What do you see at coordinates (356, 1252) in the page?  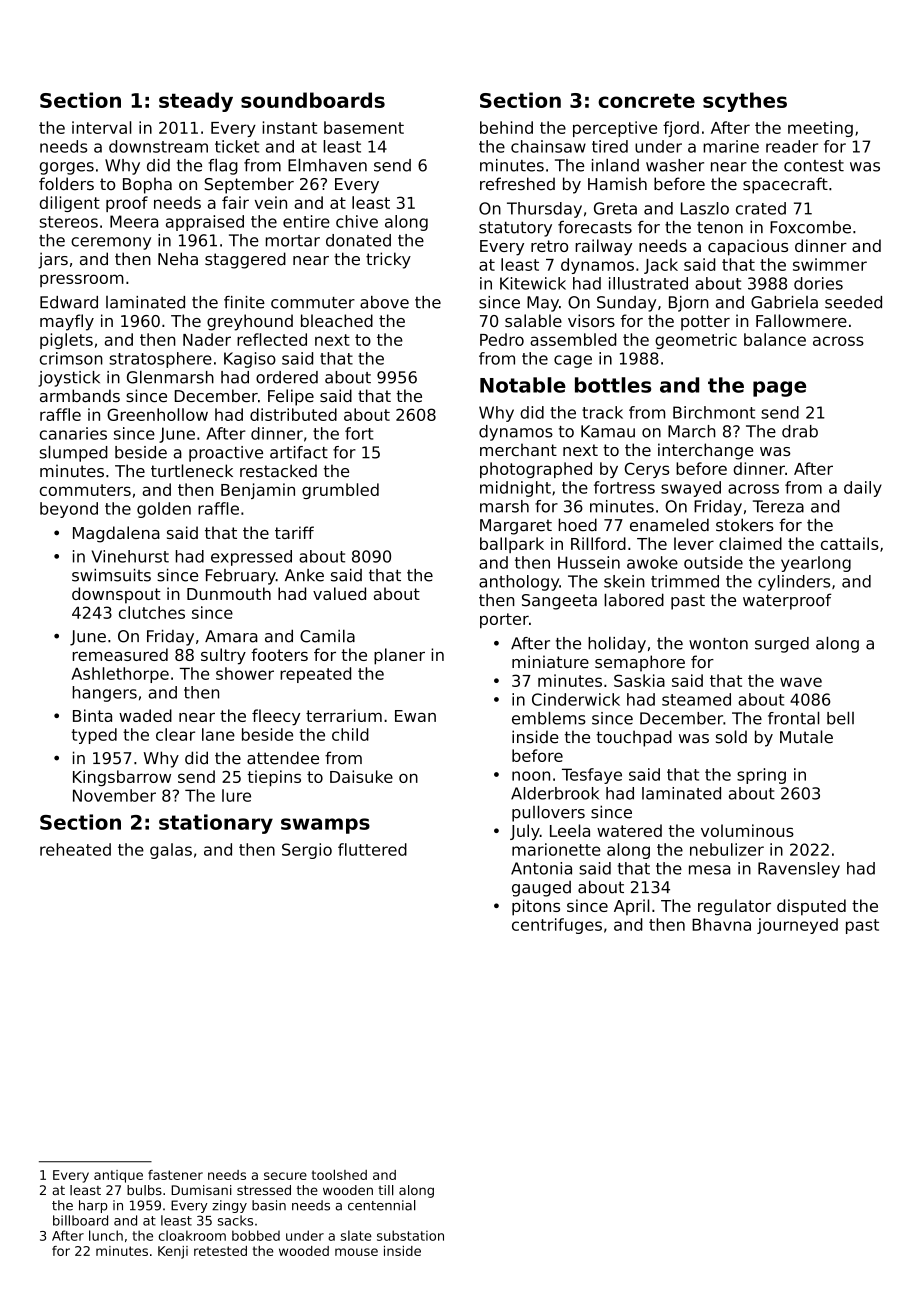 I see `mouse` at bounding box center [356, 1252].
